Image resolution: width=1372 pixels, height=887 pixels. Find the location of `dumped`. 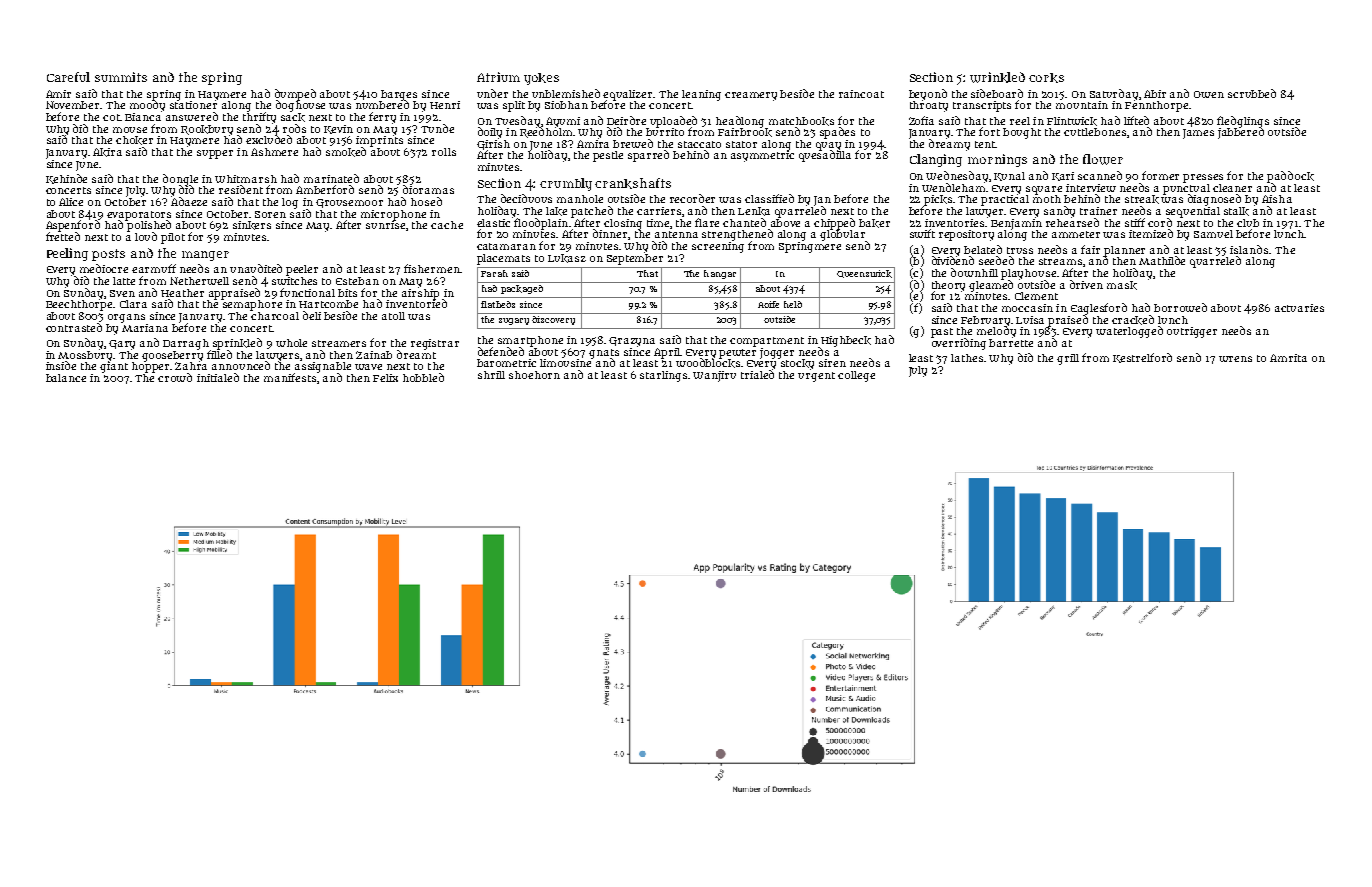

dumped is located at coordinates (295, 95).
